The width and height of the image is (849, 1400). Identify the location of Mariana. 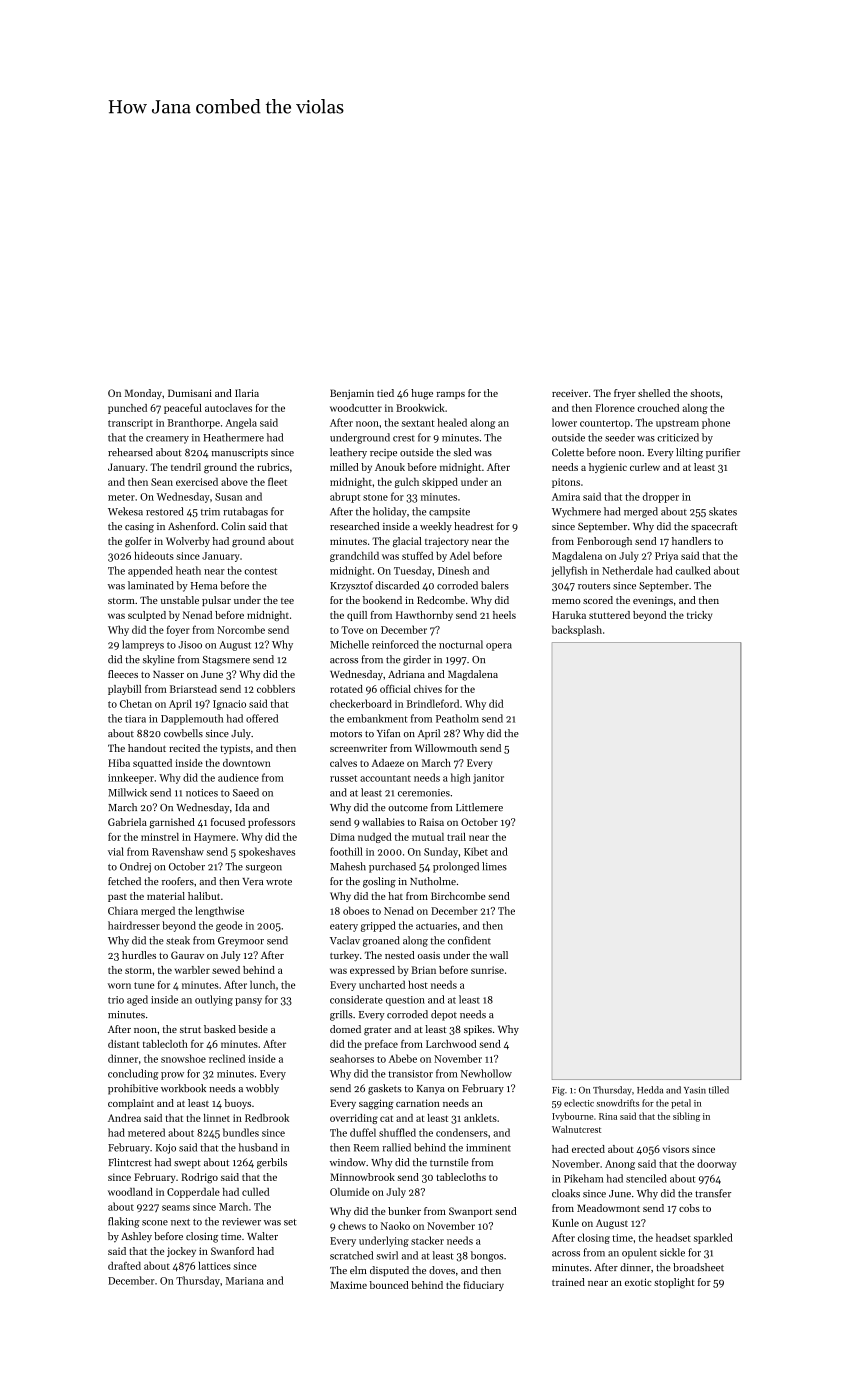
(245, 1281).
